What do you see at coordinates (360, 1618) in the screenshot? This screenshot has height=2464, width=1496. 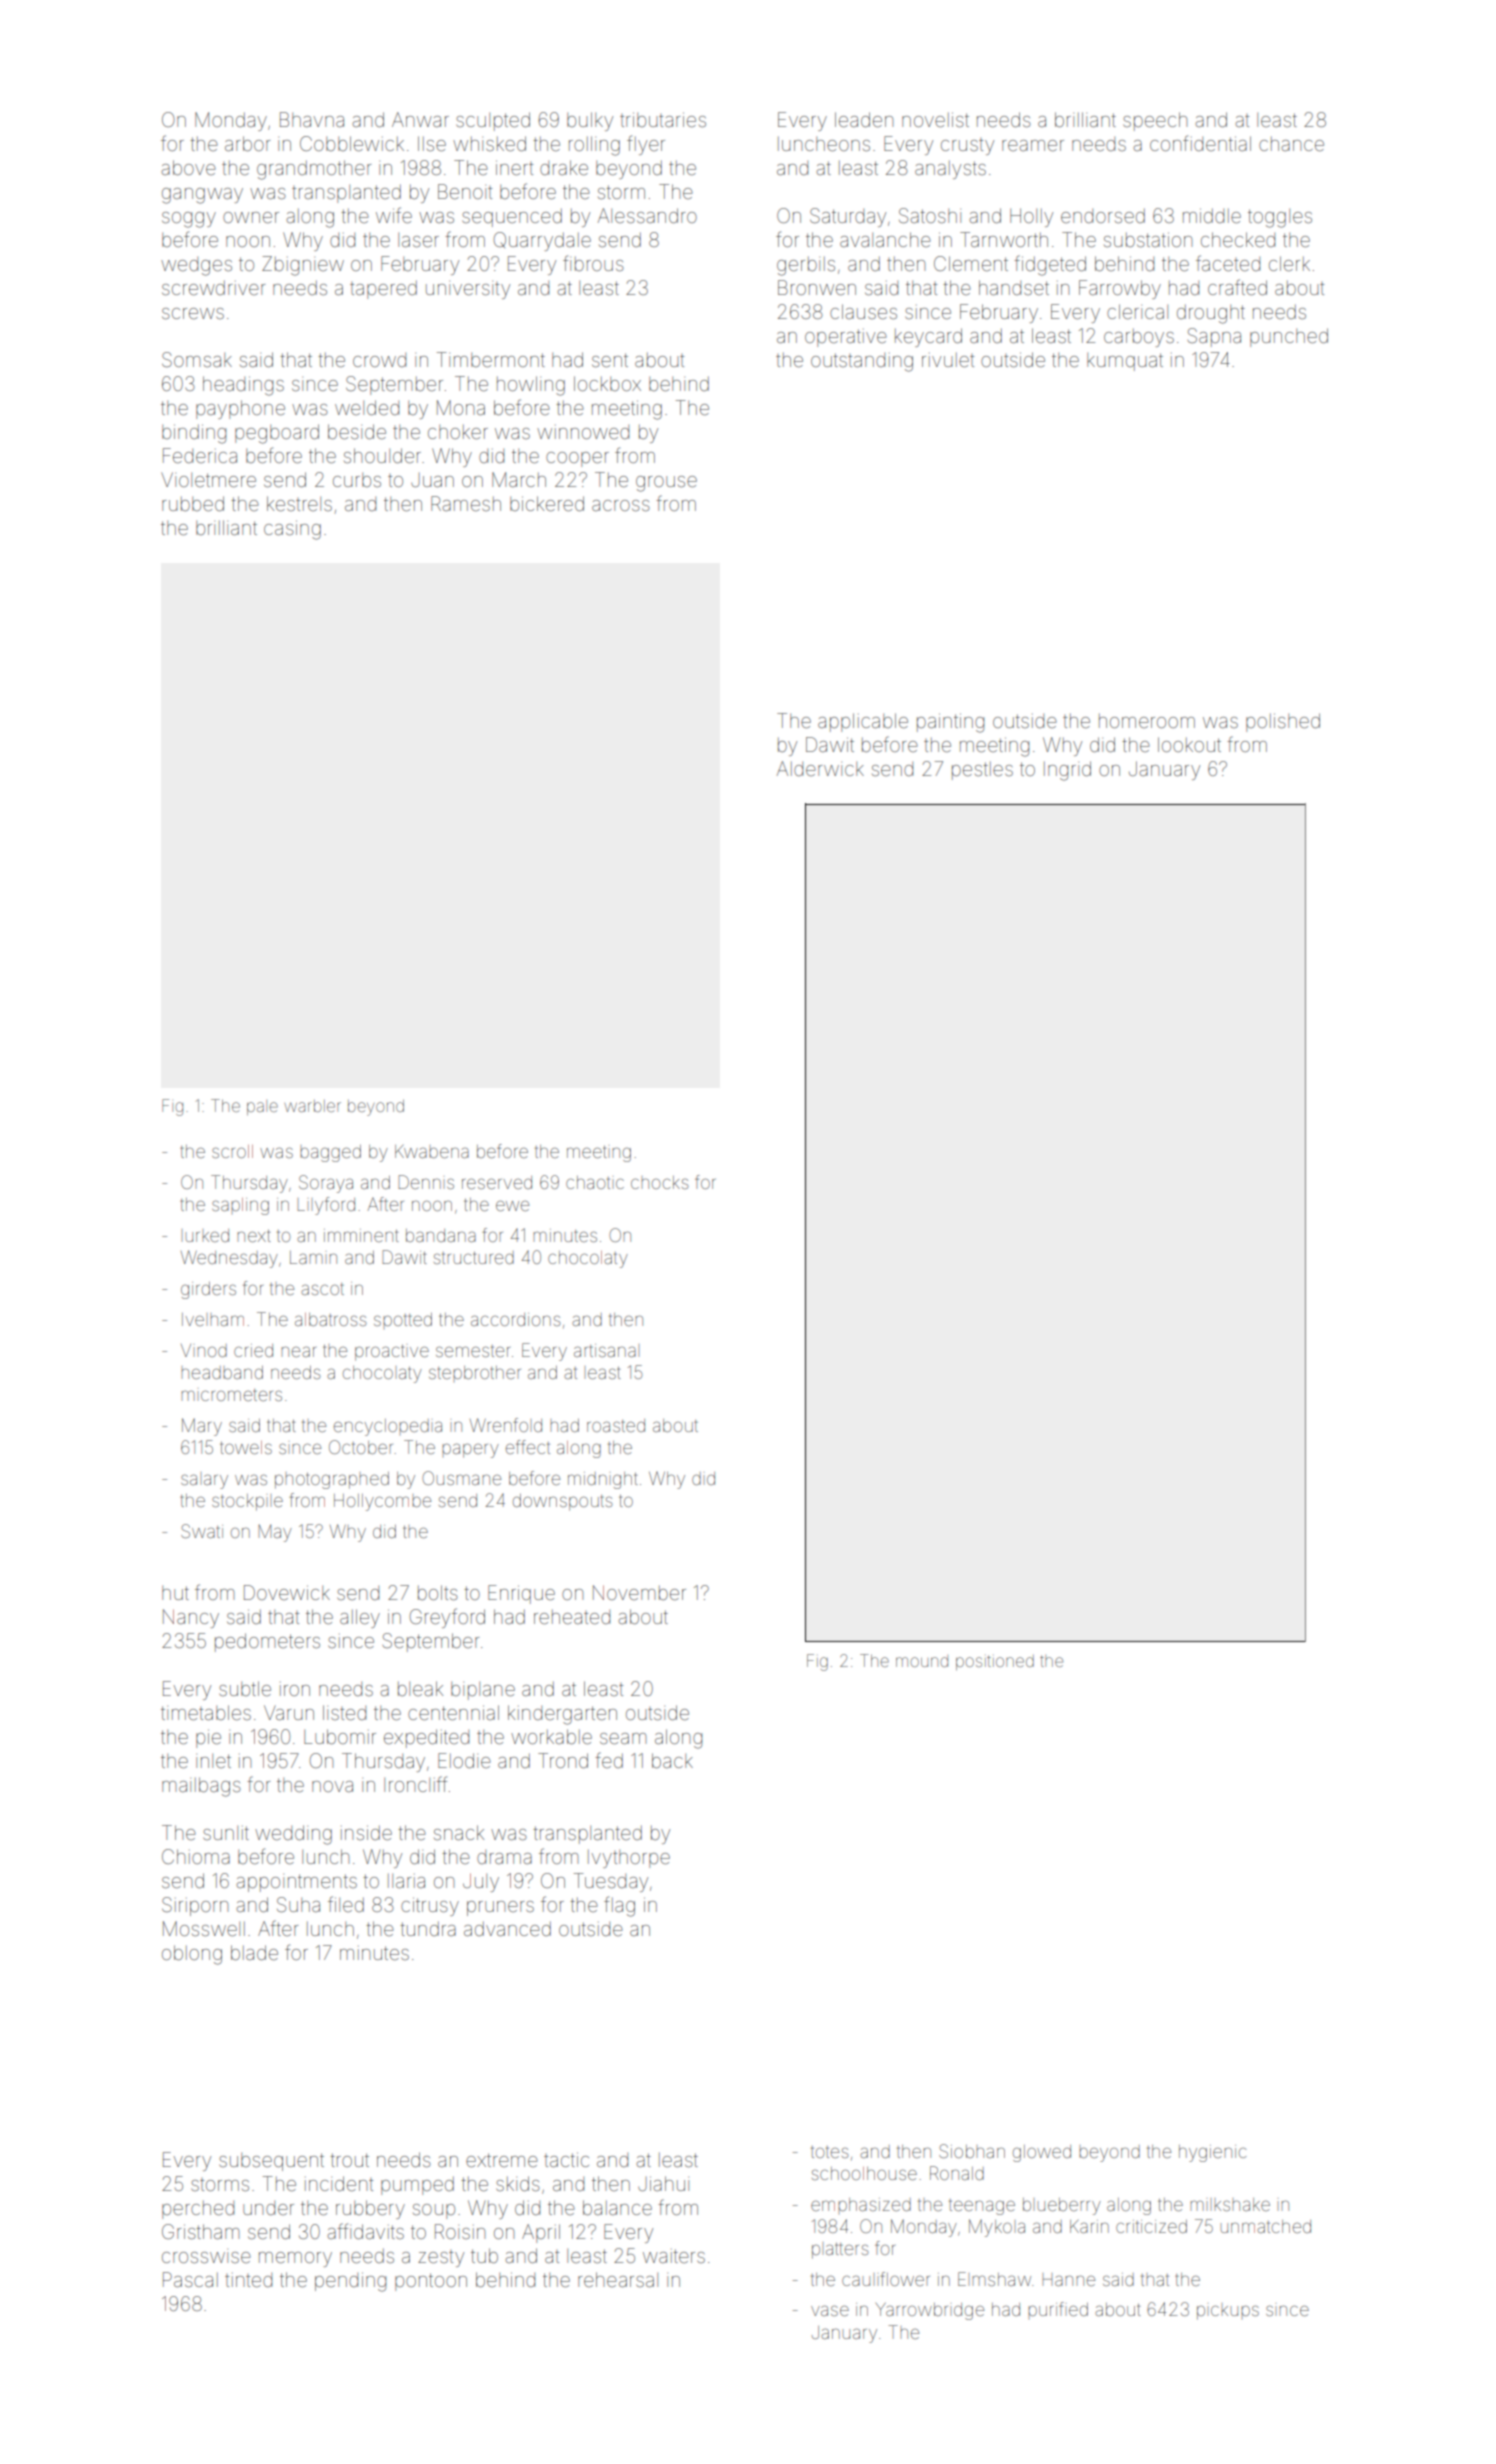 I see `alley` at bounding box center [360, 1618].
